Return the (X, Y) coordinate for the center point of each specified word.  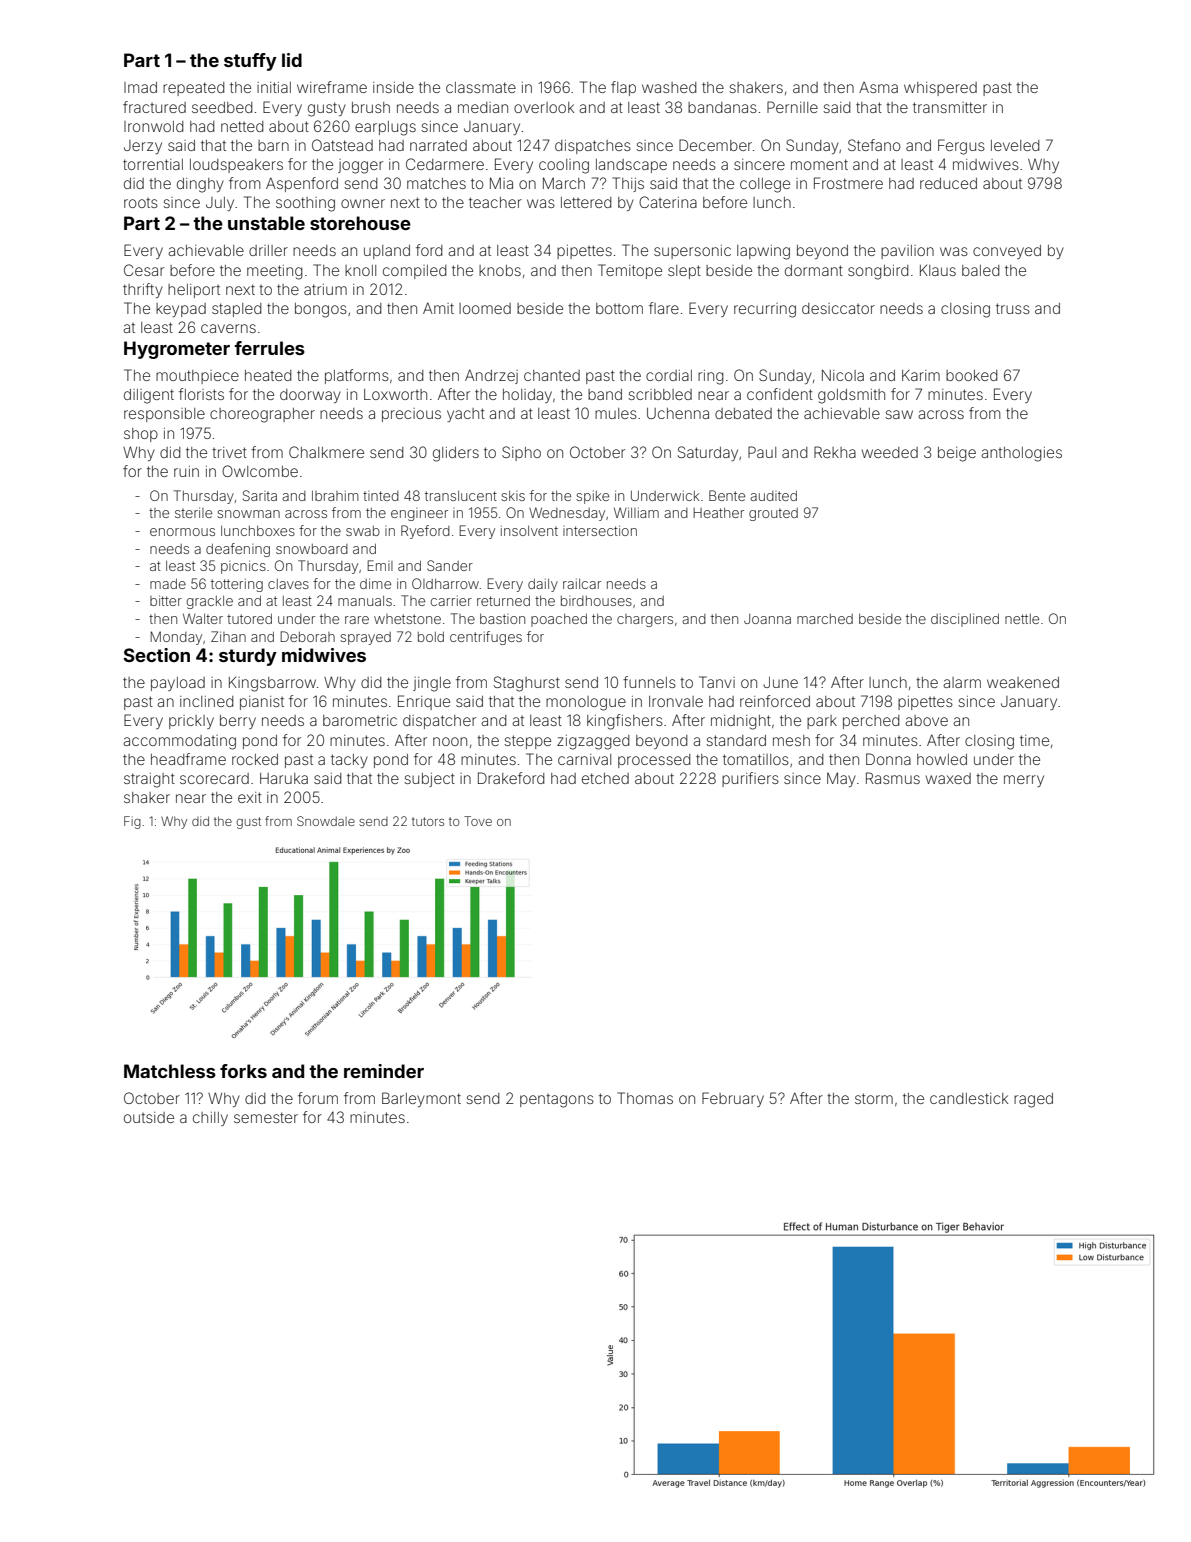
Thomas (645, 1098)
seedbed (222, 107)
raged (1033, 1100)
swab (363, 531)
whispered (940, 89)
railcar (582, 584)
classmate (481, 87)
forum (318, 1098)
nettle (1022, 619)
